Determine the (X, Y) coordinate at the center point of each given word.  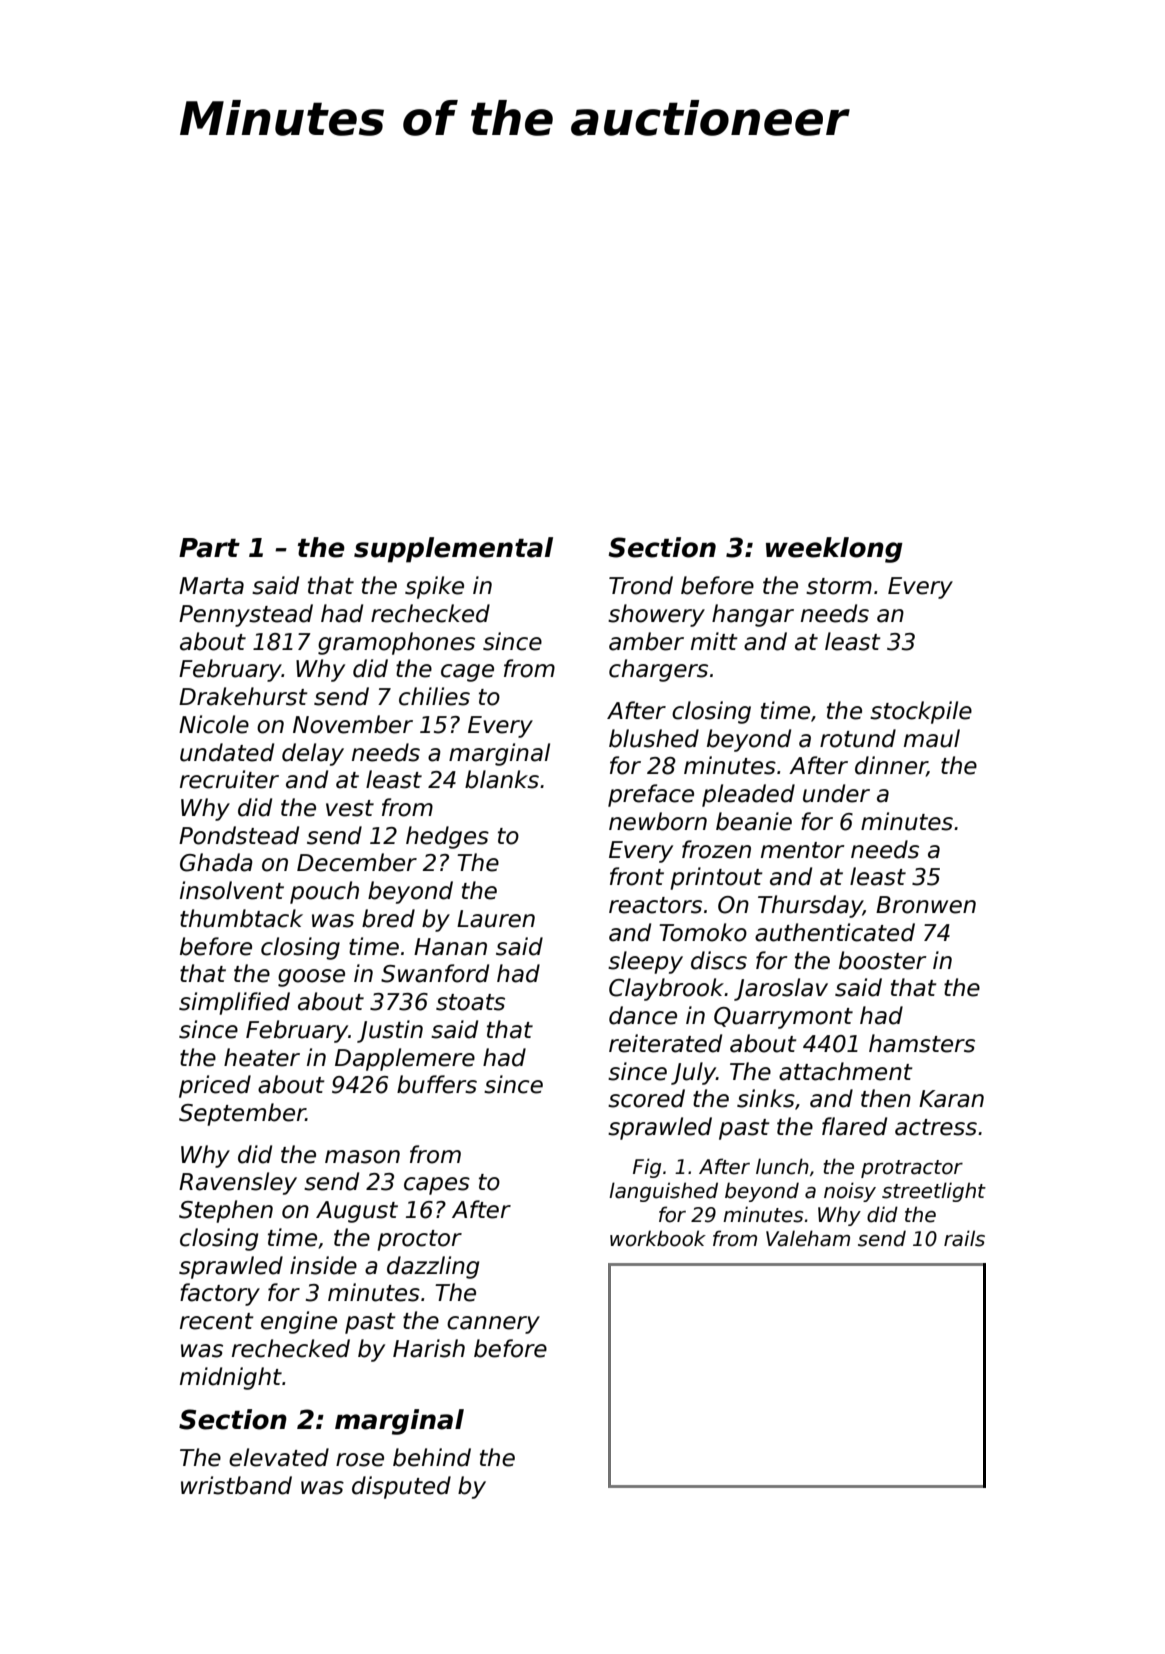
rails (964, 1238)
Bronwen (926, 905)
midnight (231, 1378)
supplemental (453, 550)
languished (663, 1192)
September (242, 1114)
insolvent (232, 890)
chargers (658, 670)
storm (839, 586)
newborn (658, 821)
